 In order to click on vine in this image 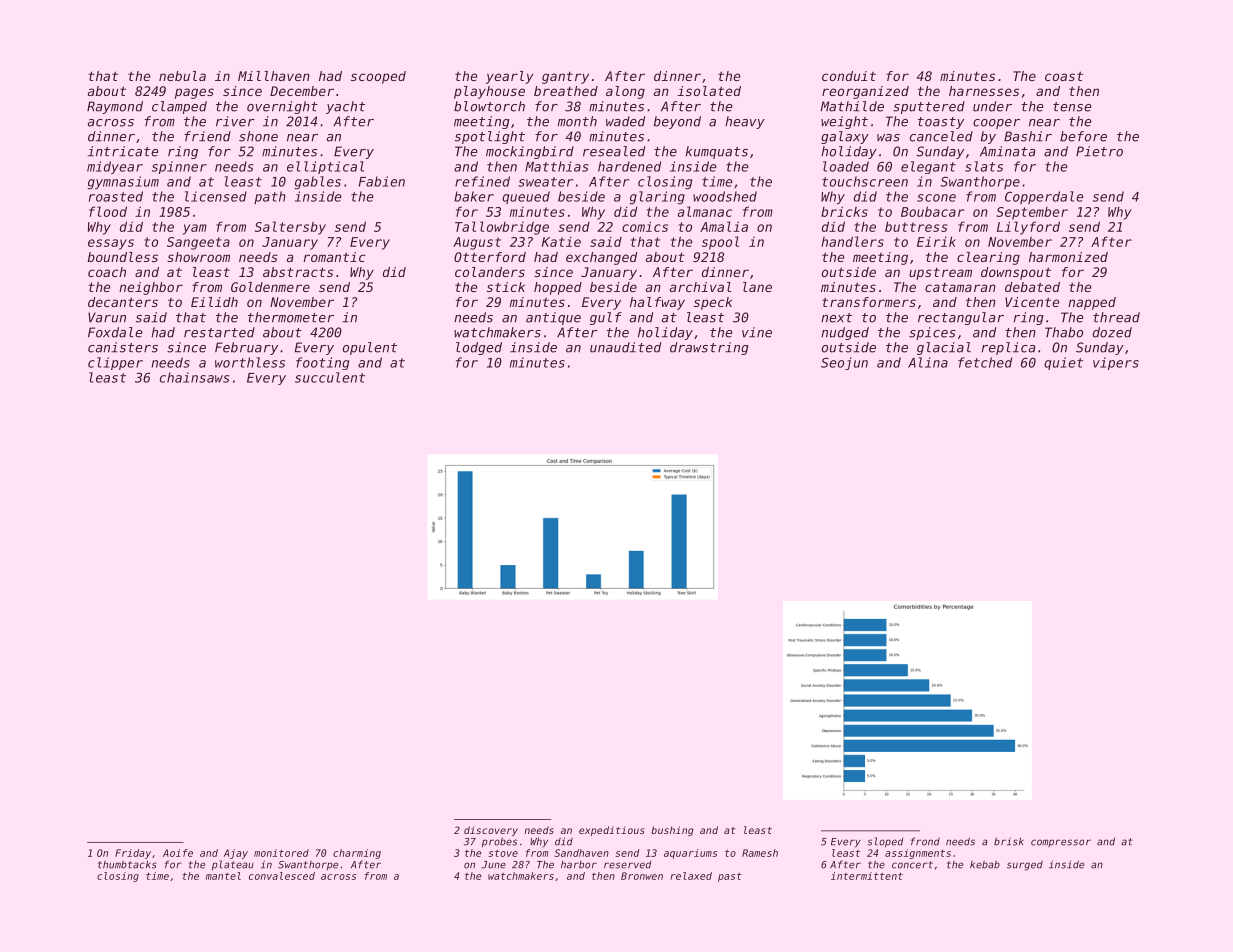, I will do `click(757, 332)`.
